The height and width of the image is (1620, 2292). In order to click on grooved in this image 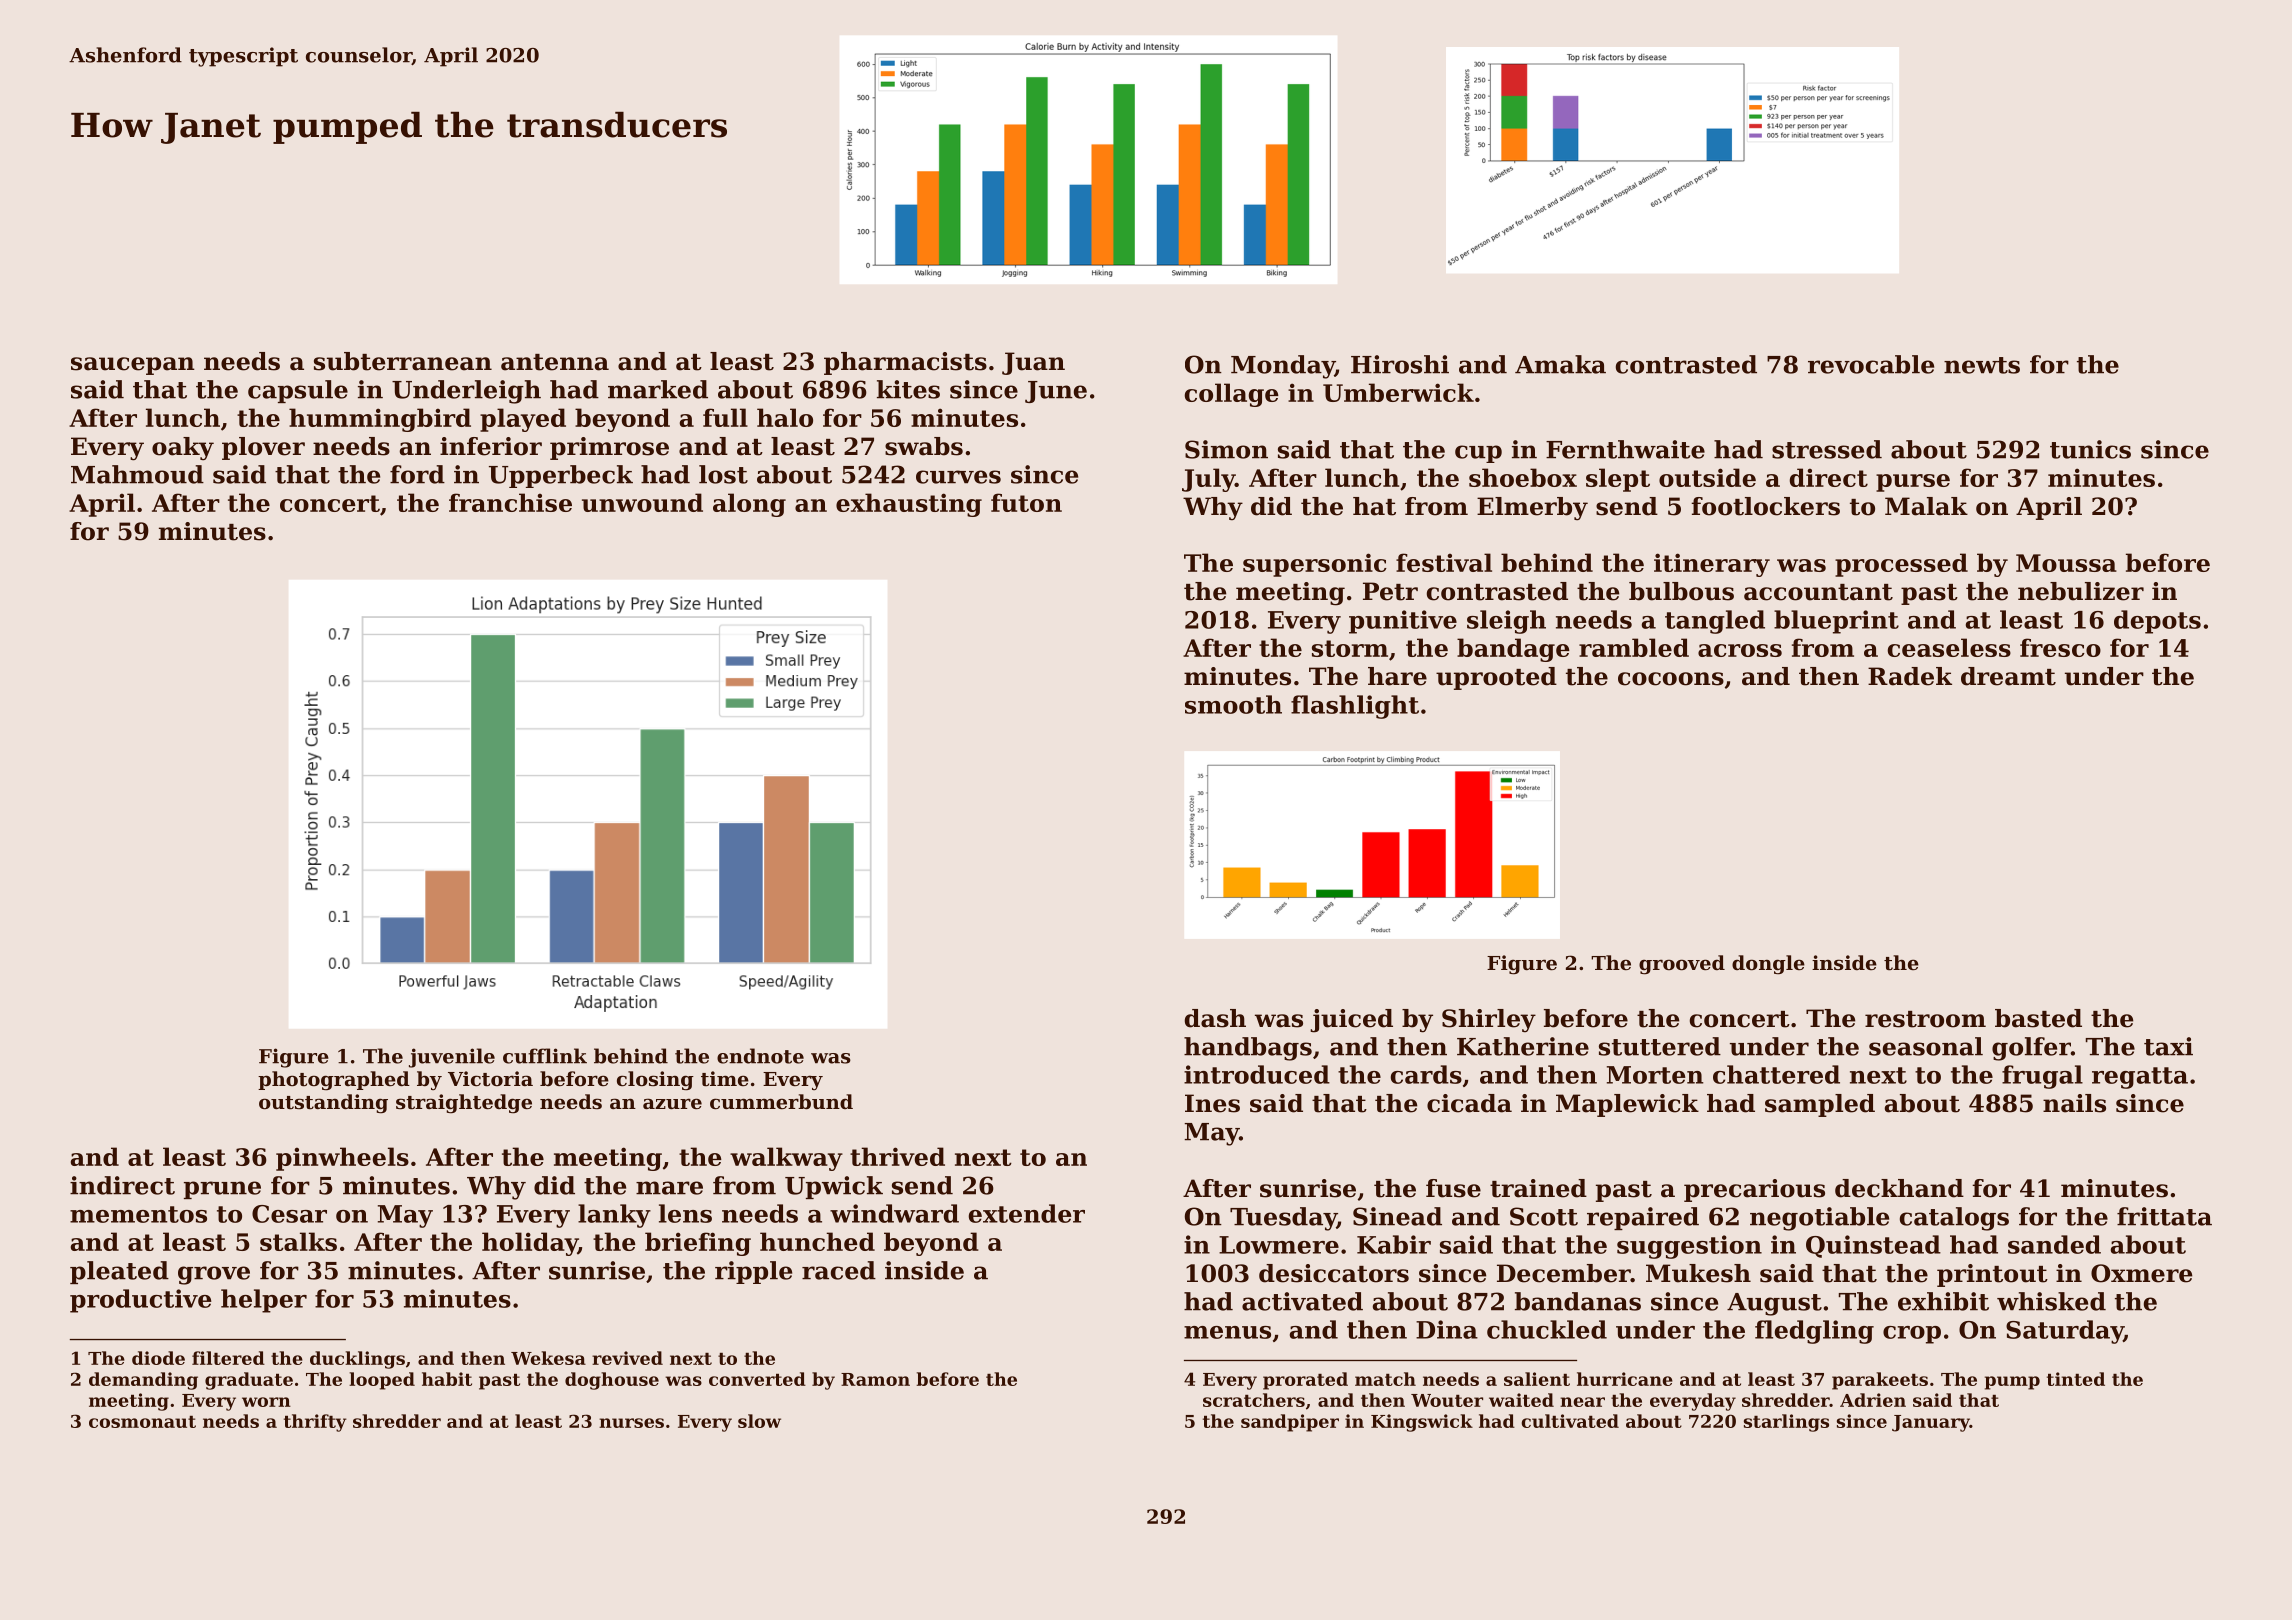, I will do `click(1682, 965)`.
